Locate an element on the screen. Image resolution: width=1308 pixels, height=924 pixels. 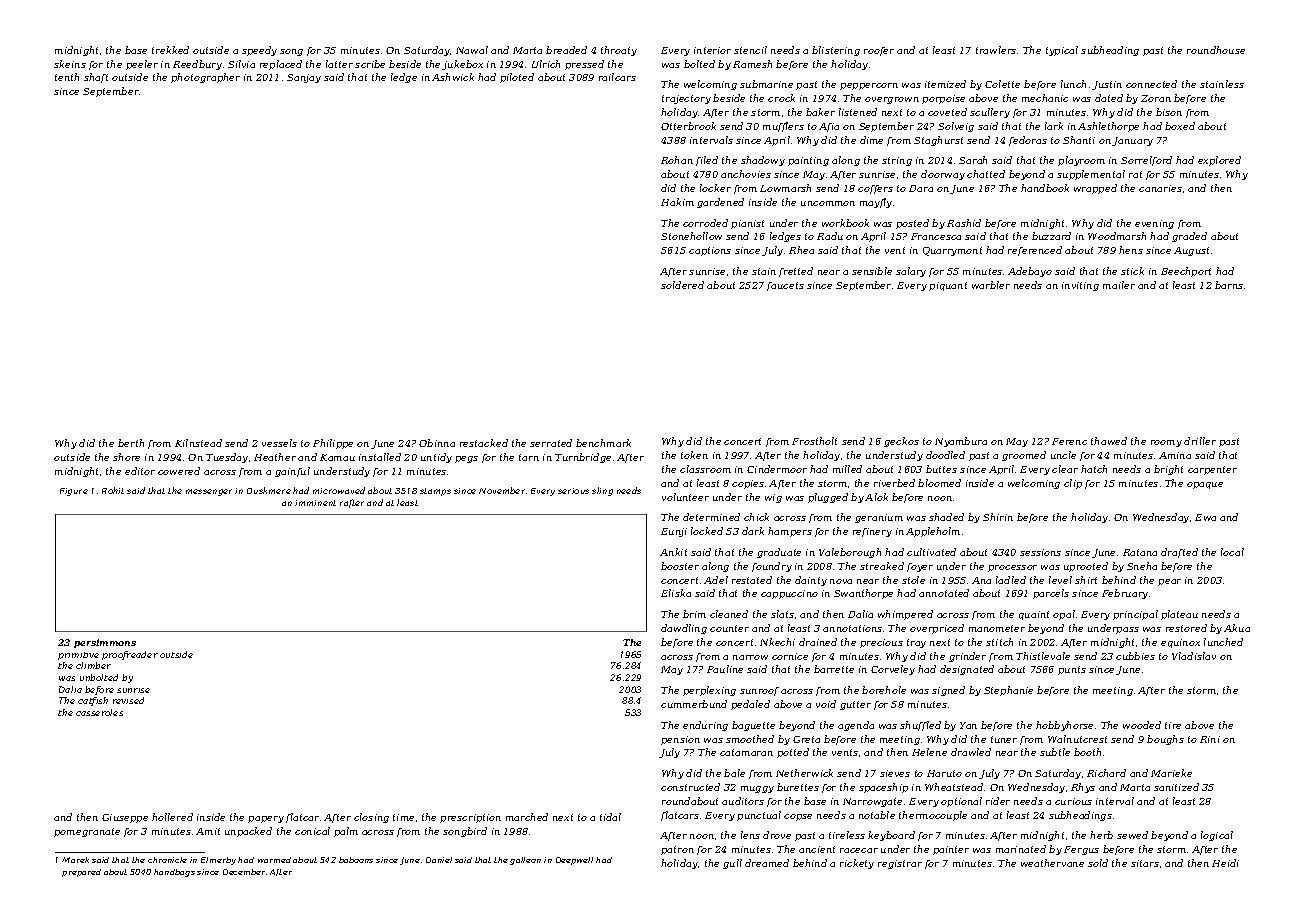
railcars is located at coordinates (617, 77).
